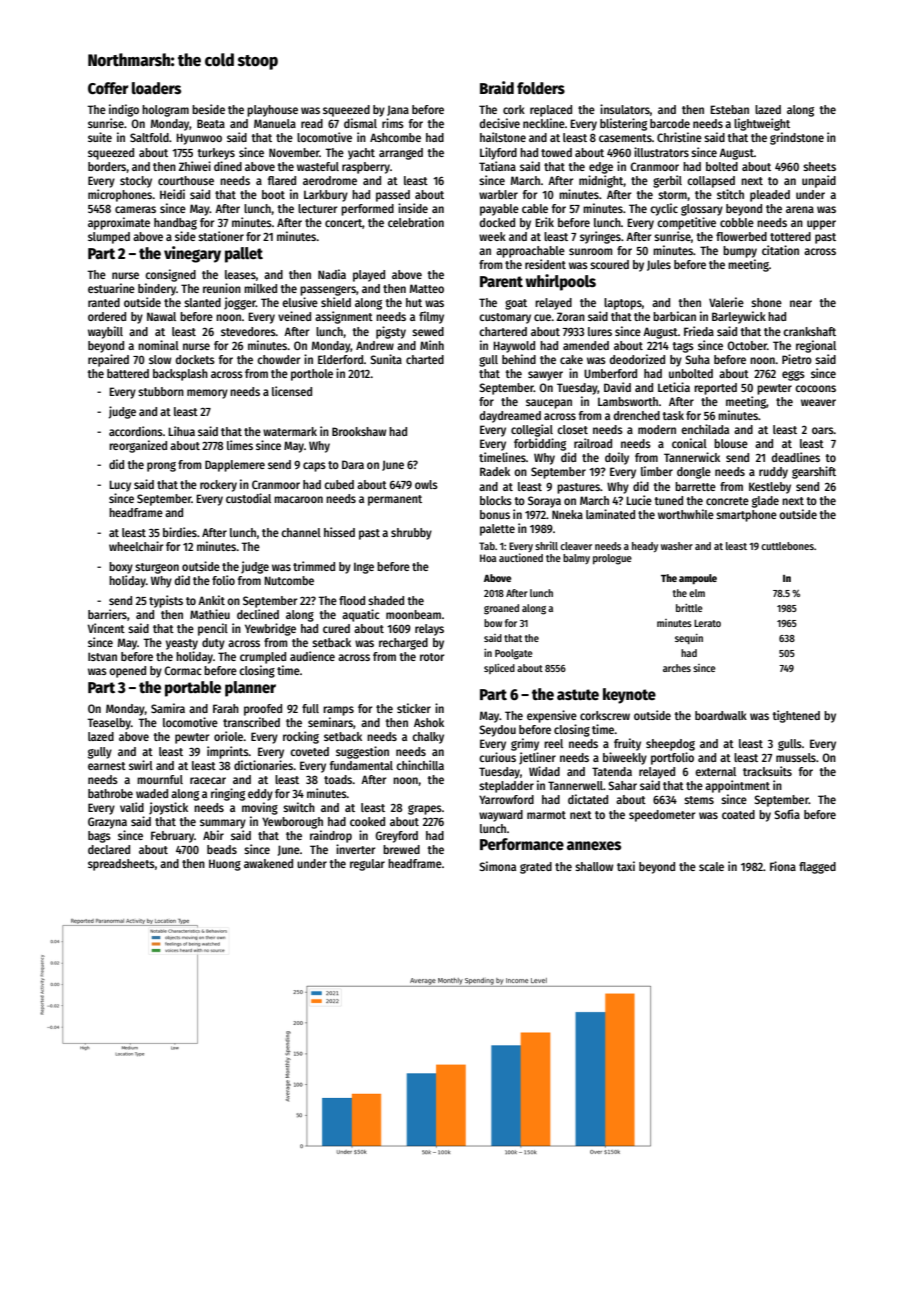 This screenshot has width=924, height=1308. What do you see at coordinates (109, 849) in the screenshot?
I see `declared` at bounding box center [109, 849].
